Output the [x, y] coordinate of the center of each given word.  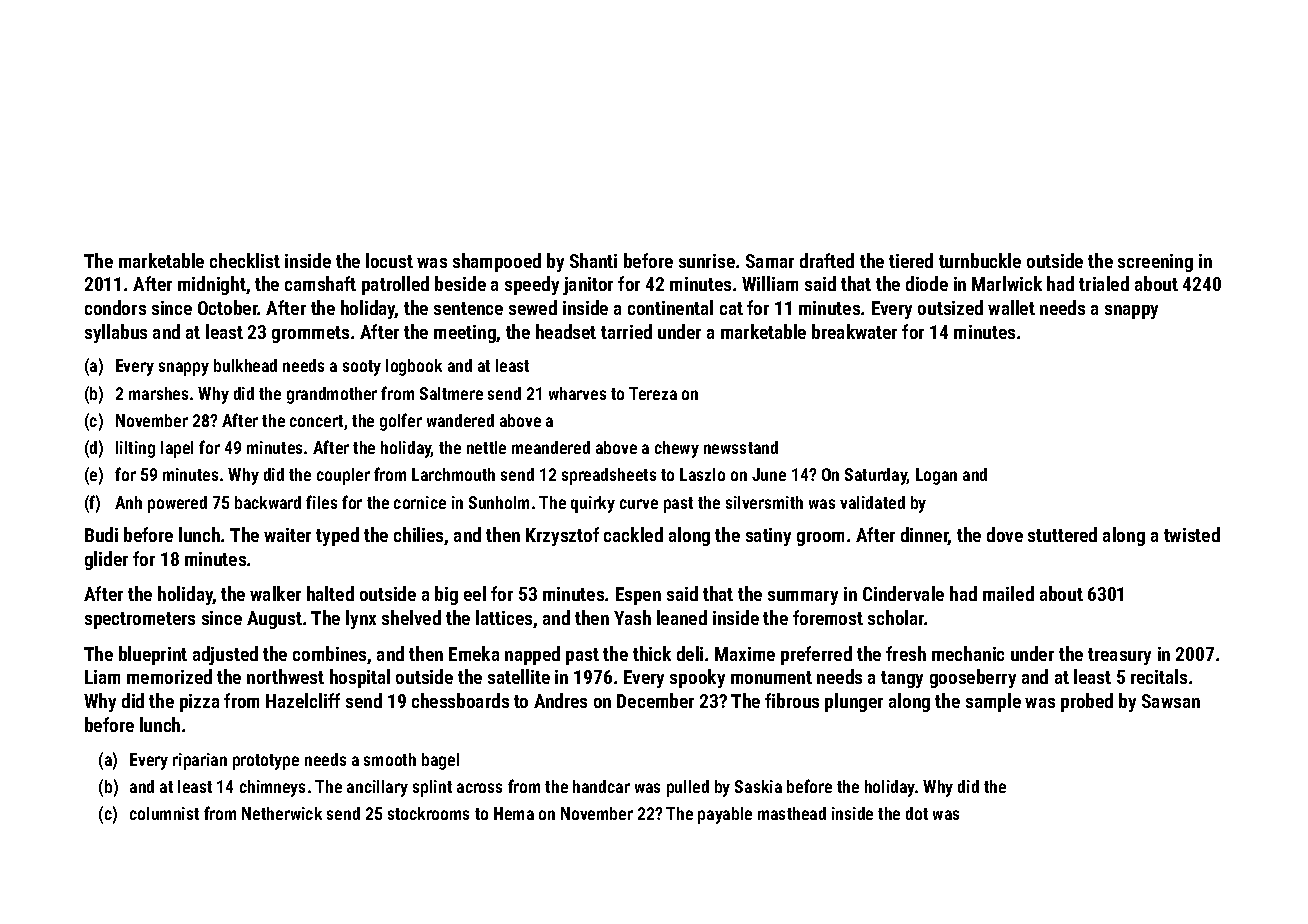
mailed [1008, 593]
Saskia [758, 786]
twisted [1192, 534]
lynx [361, 619]
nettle [486, 447]
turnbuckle [980, 260]
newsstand [741, 447]
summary [803, 598]
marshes [158, 393]
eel [475, 593]
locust [389, 260]
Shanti [593, 260]
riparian [200, 761]
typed [337, 536]
